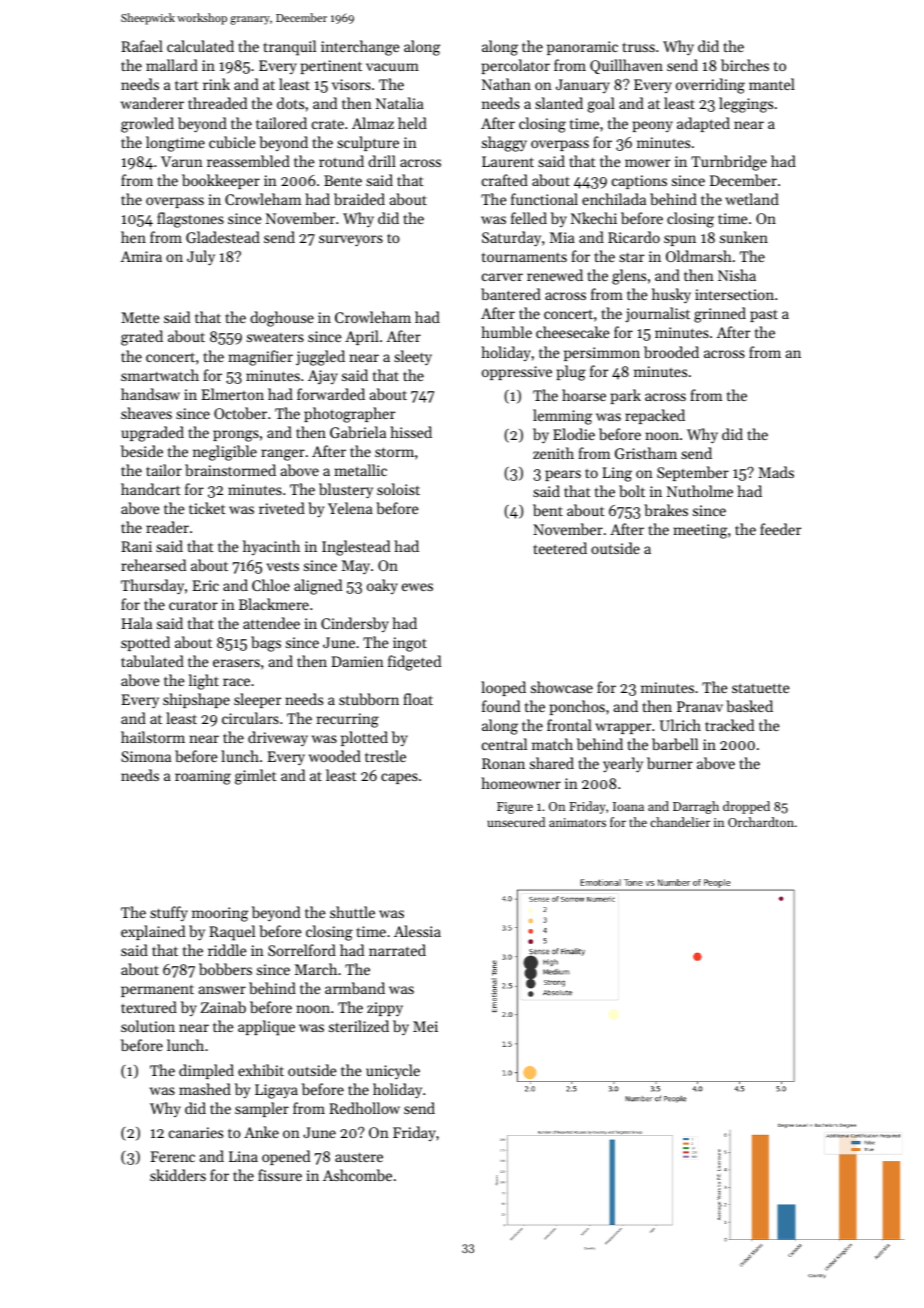  What do you see at coordinates (517, 373) in the image?
I see `oppressive` at bounding box center [517, 373].
